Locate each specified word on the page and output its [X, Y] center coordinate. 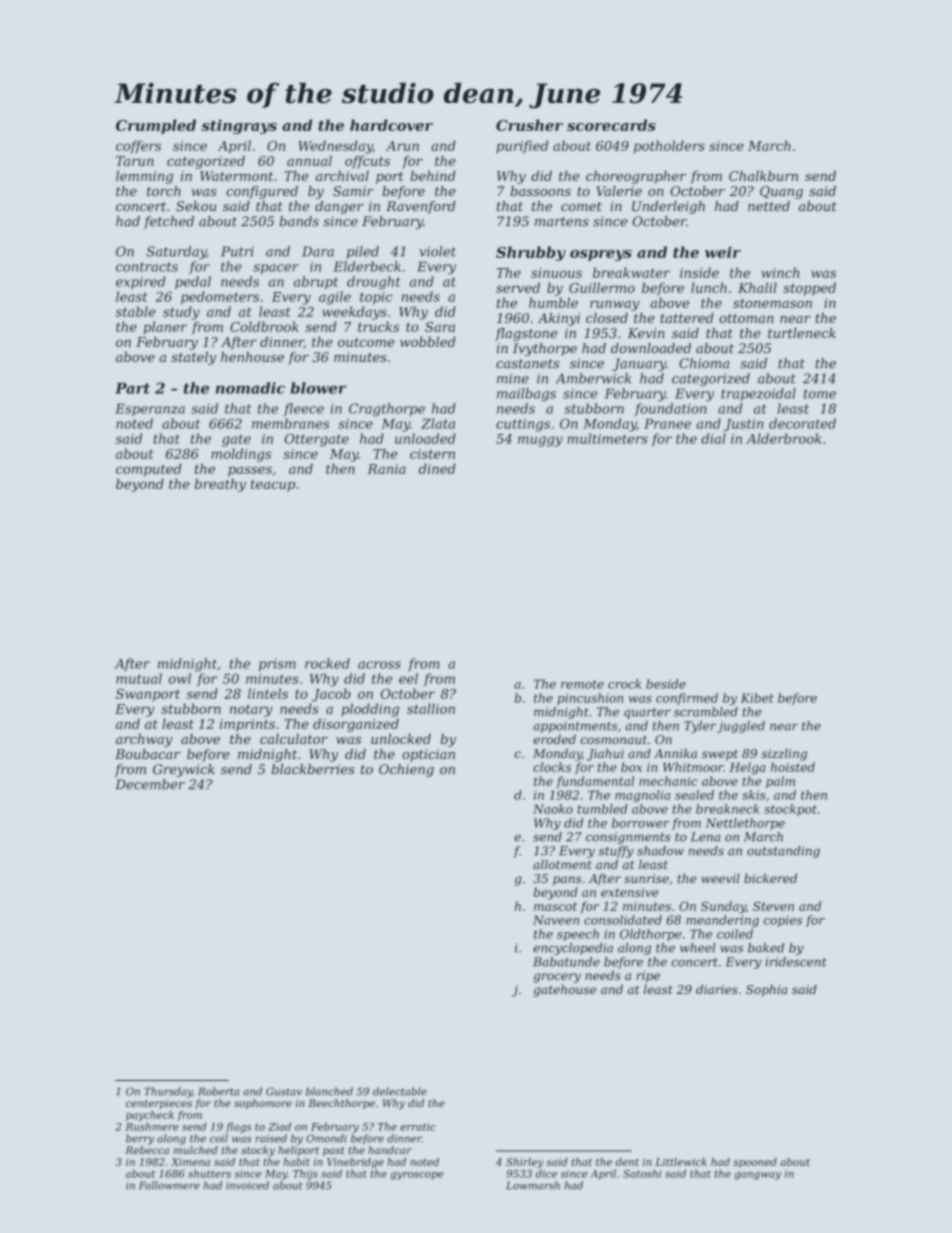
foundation [671, 409]
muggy [540, 441]
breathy [220, 485]
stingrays [239, 126]
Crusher [529, 125]
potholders [669, 147]
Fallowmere [169, 1185]
